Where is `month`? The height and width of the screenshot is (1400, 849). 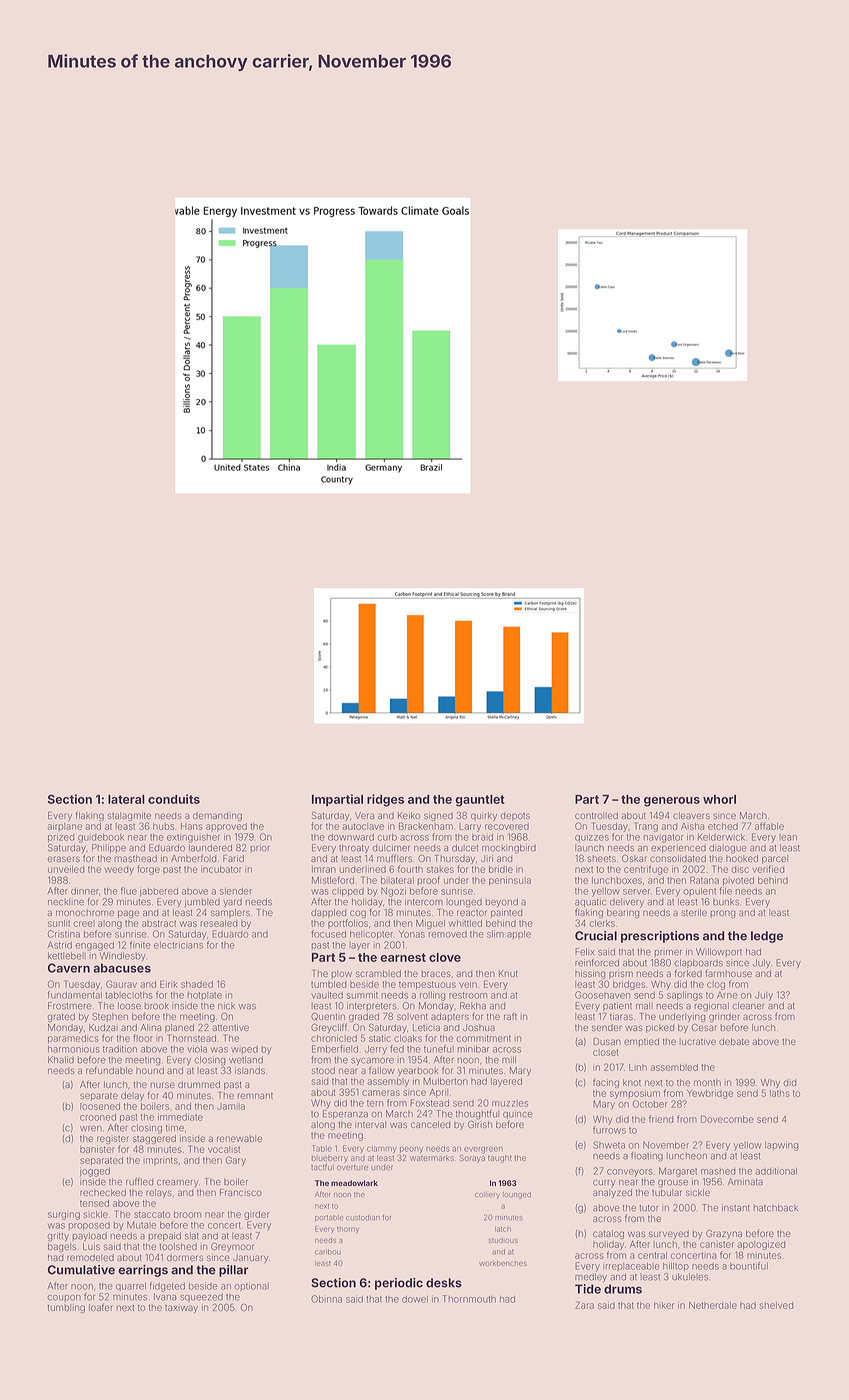
month is located at coordinates (707, 1082).
